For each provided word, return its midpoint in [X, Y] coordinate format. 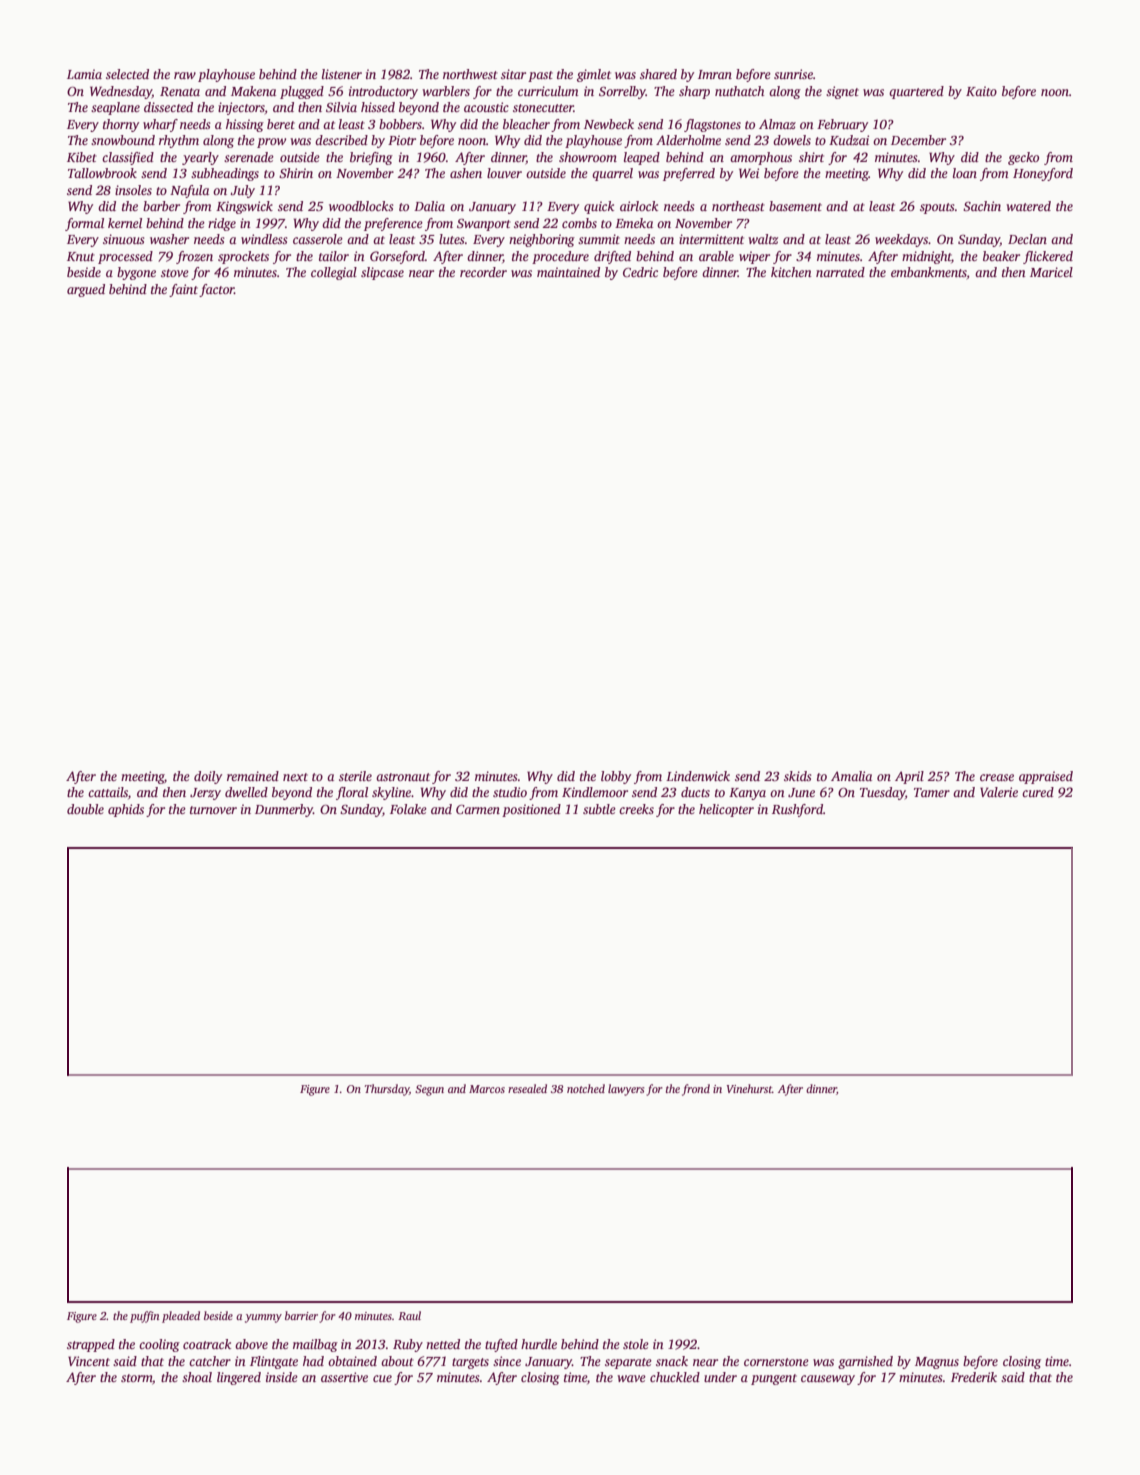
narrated [840, 272]
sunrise [793, 74]
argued [86, 290]
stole [636, 1344]
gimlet [594, 75]
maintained [568, 272]
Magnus [937, 1363]
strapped [91, 1345]
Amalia [851, 776]
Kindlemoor [595, 792]
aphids [126, 810]
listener [342, 74]
